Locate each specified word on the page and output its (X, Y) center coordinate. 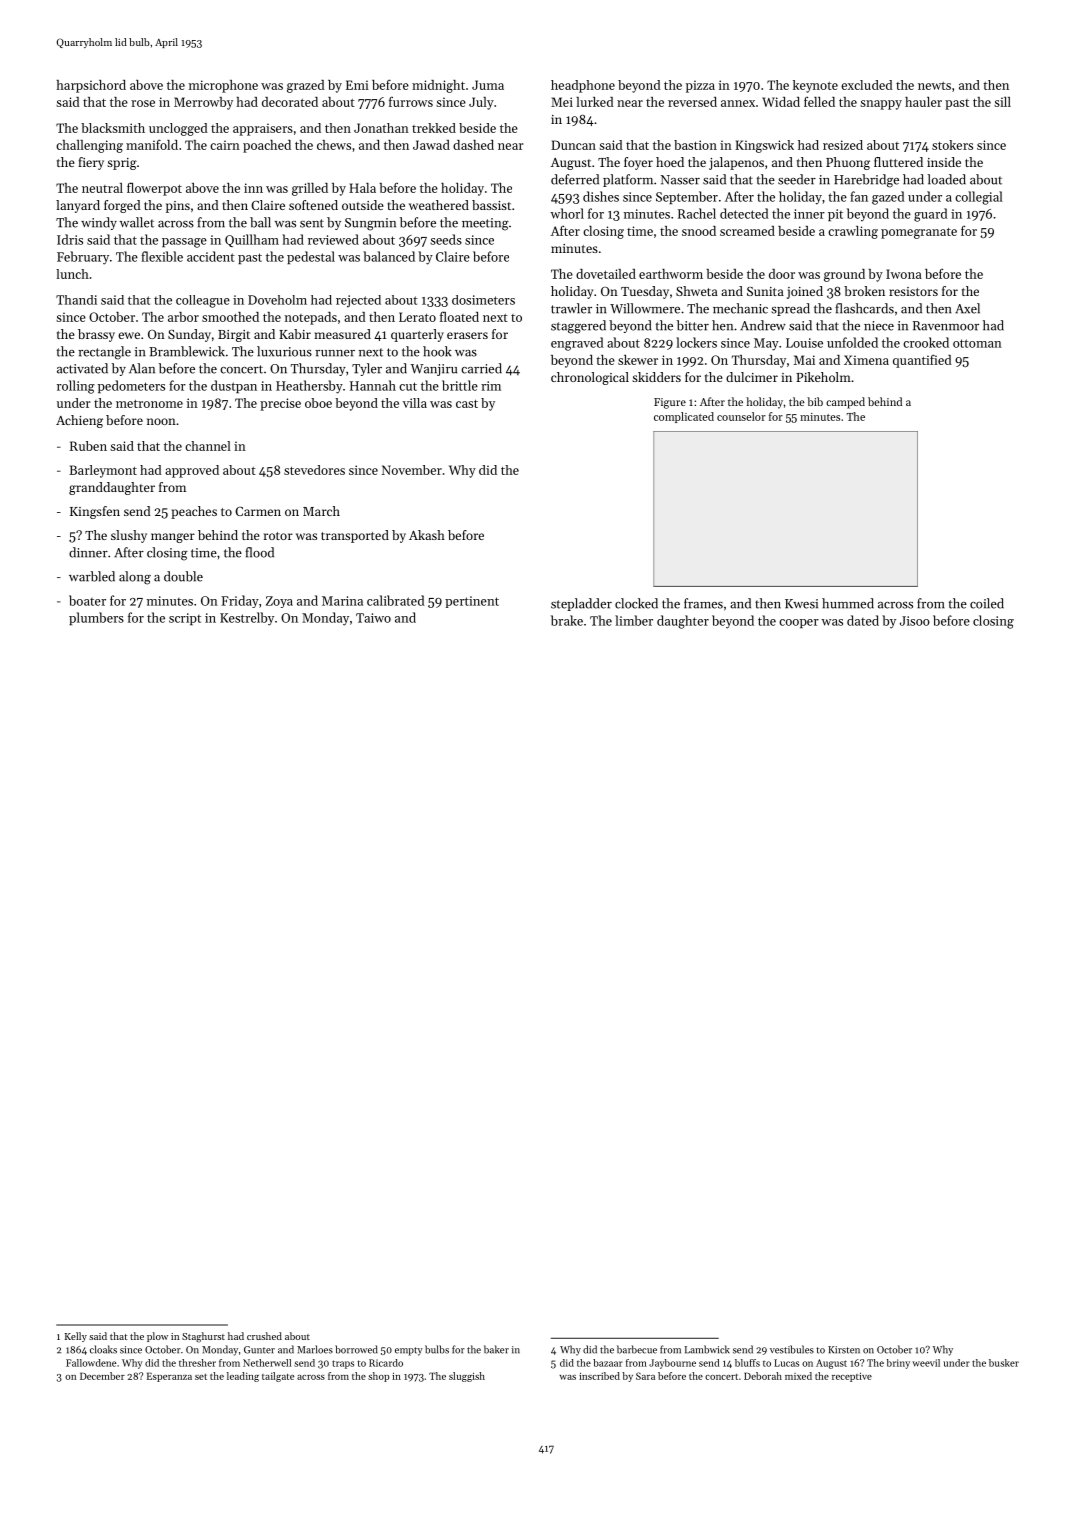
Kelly (76, 1337)
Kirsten (844, 1350)
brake (567, 620)
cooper (799, 623)
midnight (438, 86)
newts (934, 86)
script (185, 619)
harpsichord (91, 86)
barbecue (637, 1349)
